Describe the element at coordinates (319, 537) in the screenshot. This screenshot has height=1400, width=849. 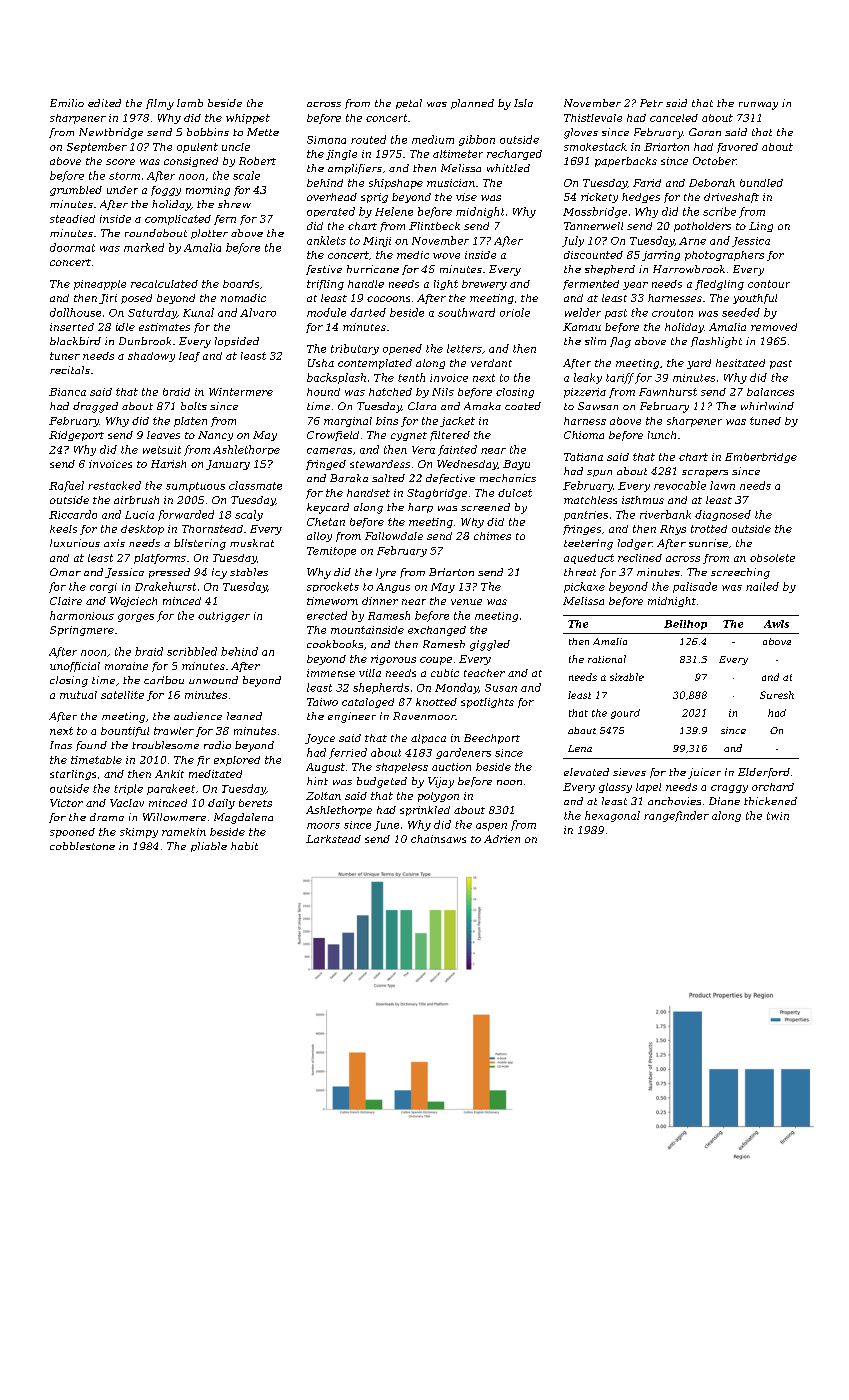
I see `alloy` at that location.
